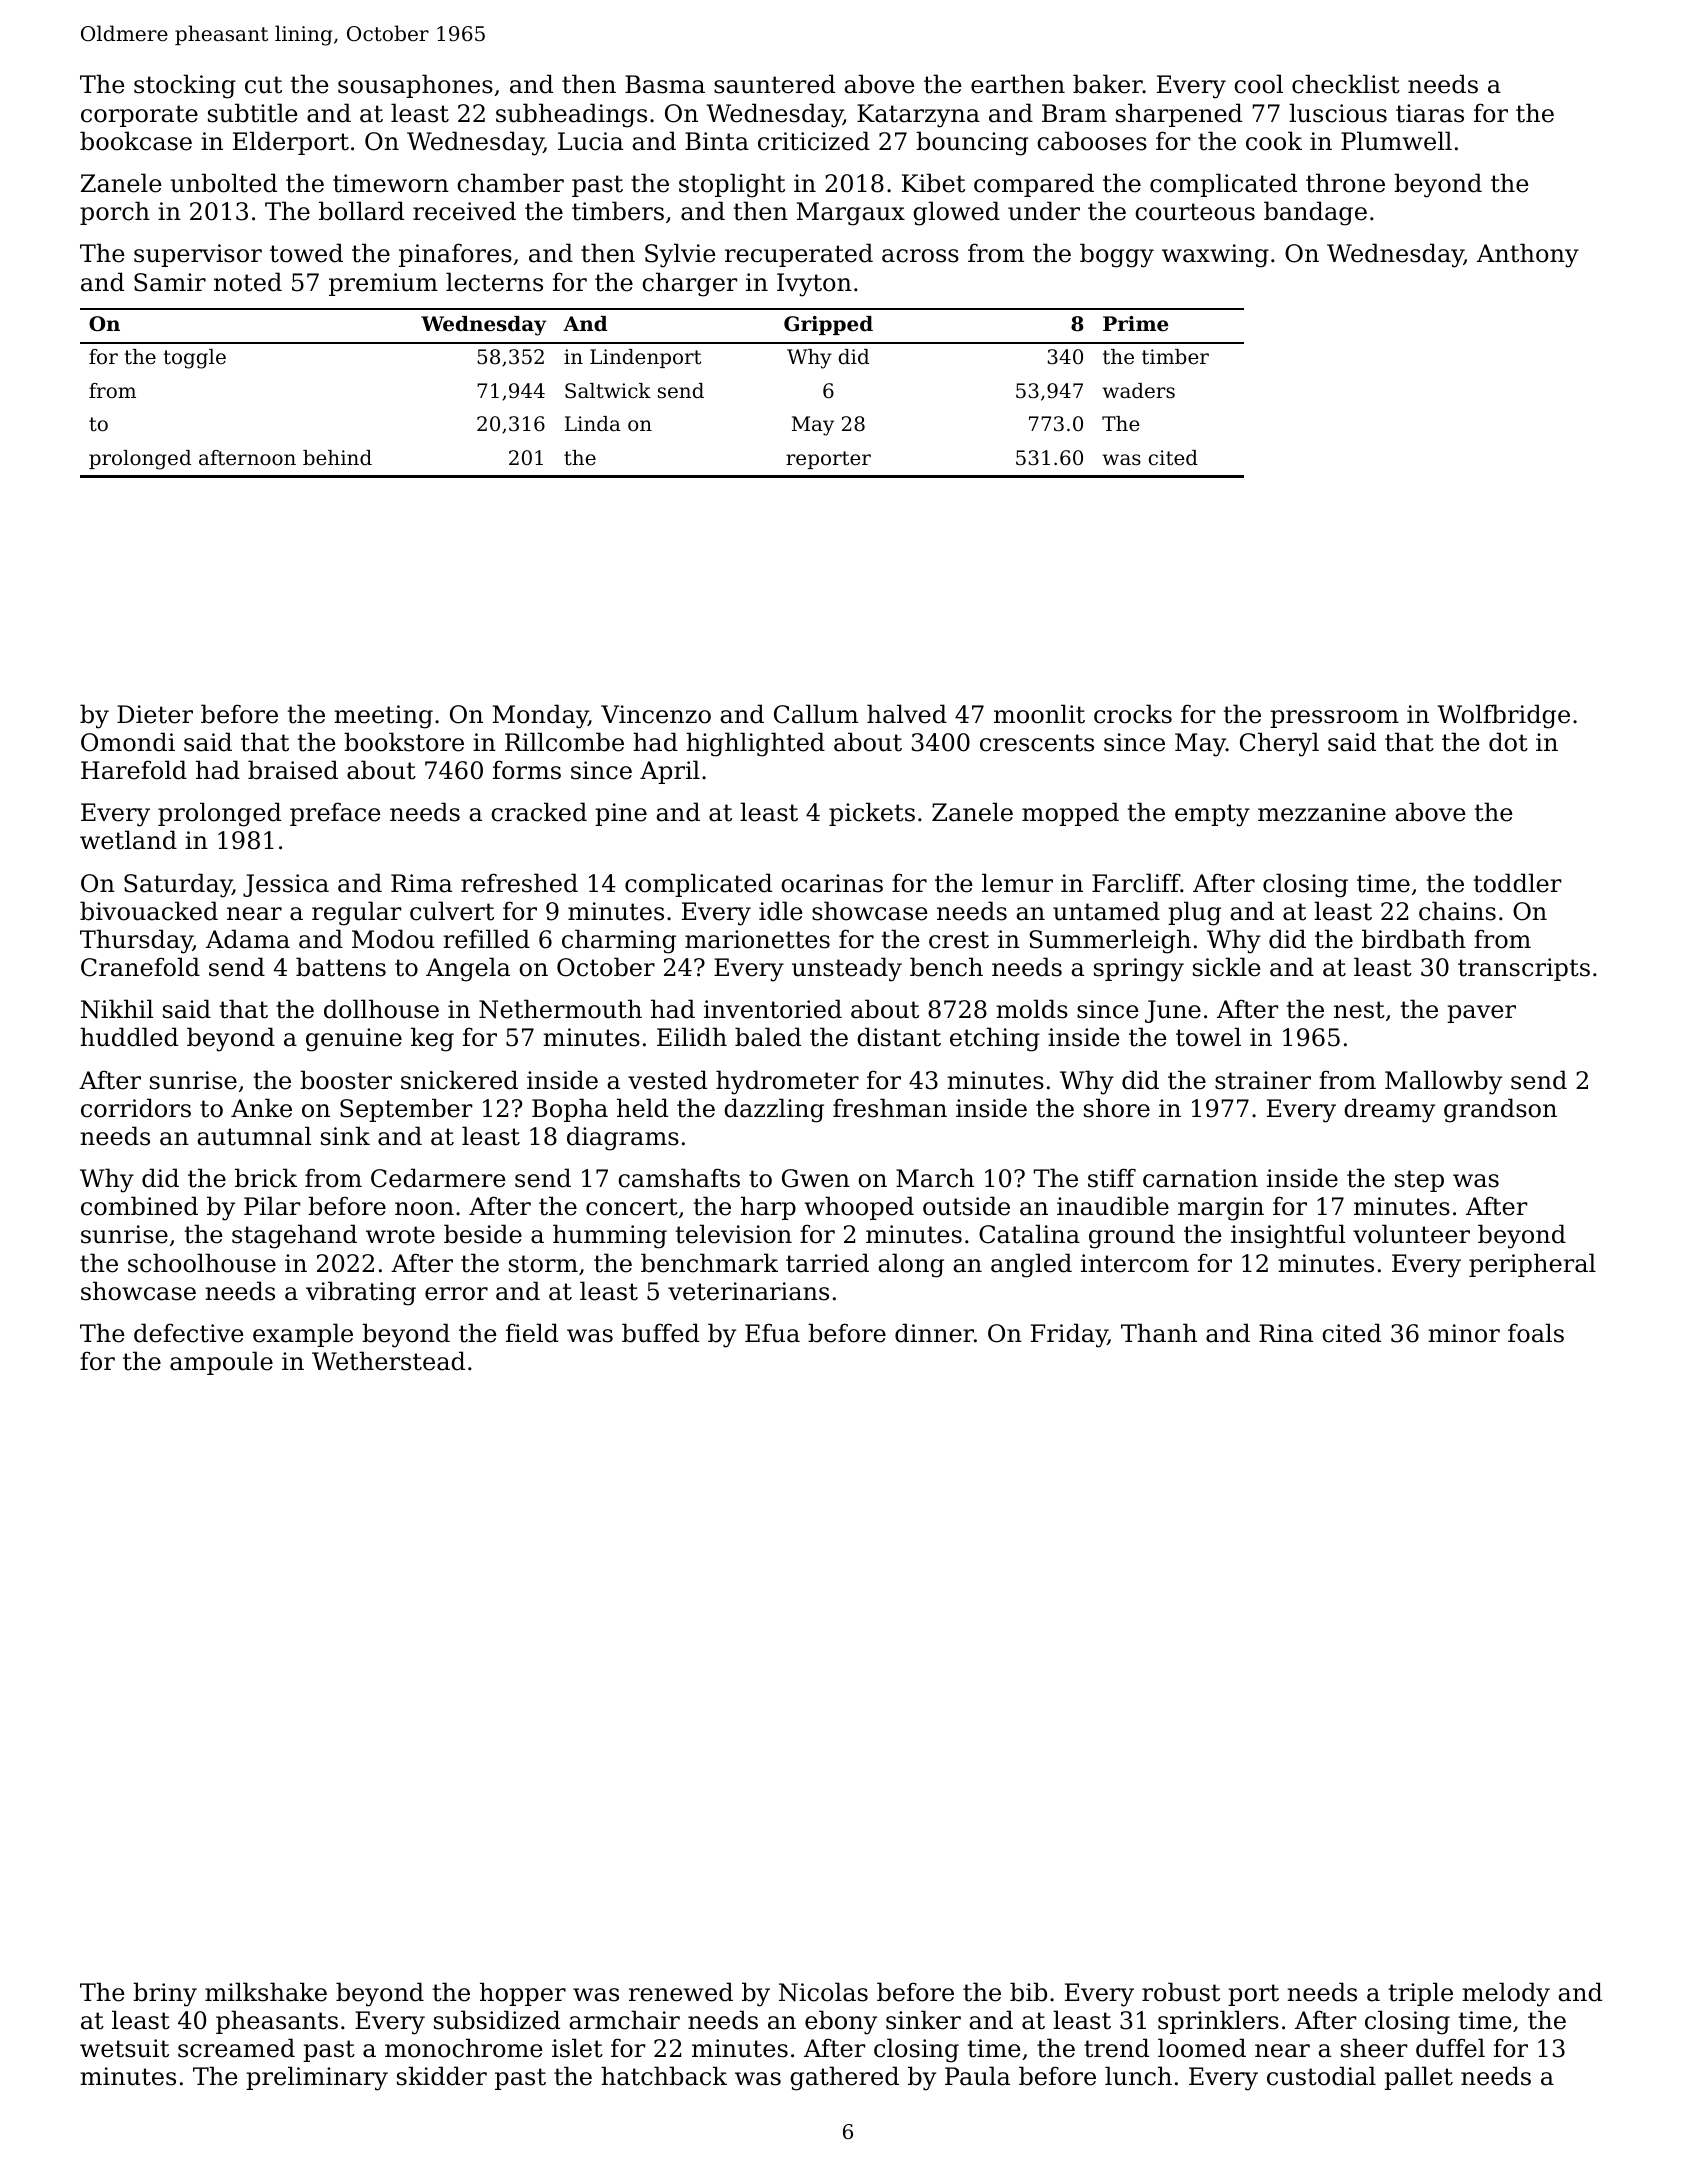 The image size is (1683, 2178). What do you see at coordinates (1346, 84) in the screenshot?
I see `checklist` at bounding box center [1346, 84].
